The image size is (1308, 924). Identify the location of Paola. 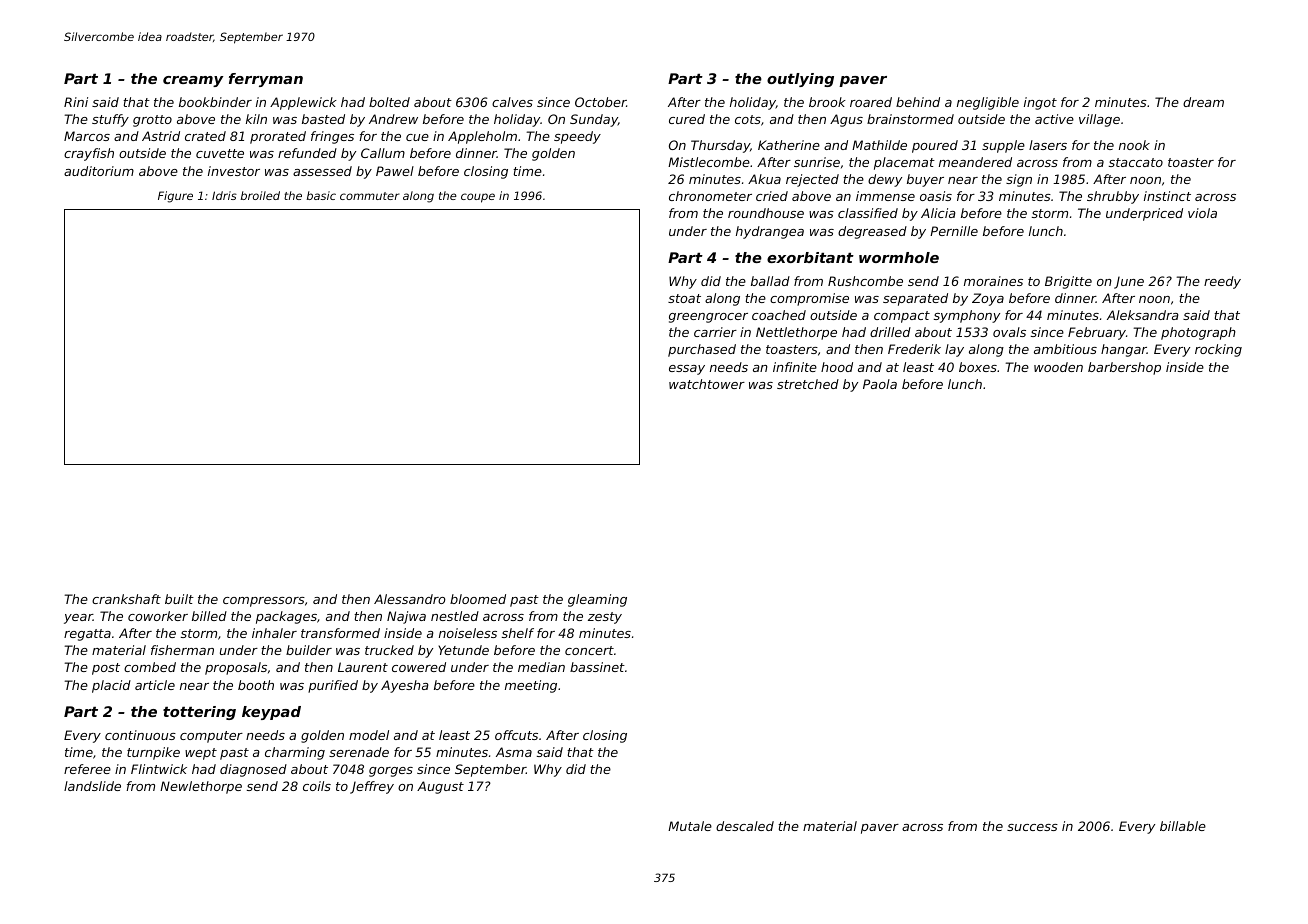
(880, 384).
